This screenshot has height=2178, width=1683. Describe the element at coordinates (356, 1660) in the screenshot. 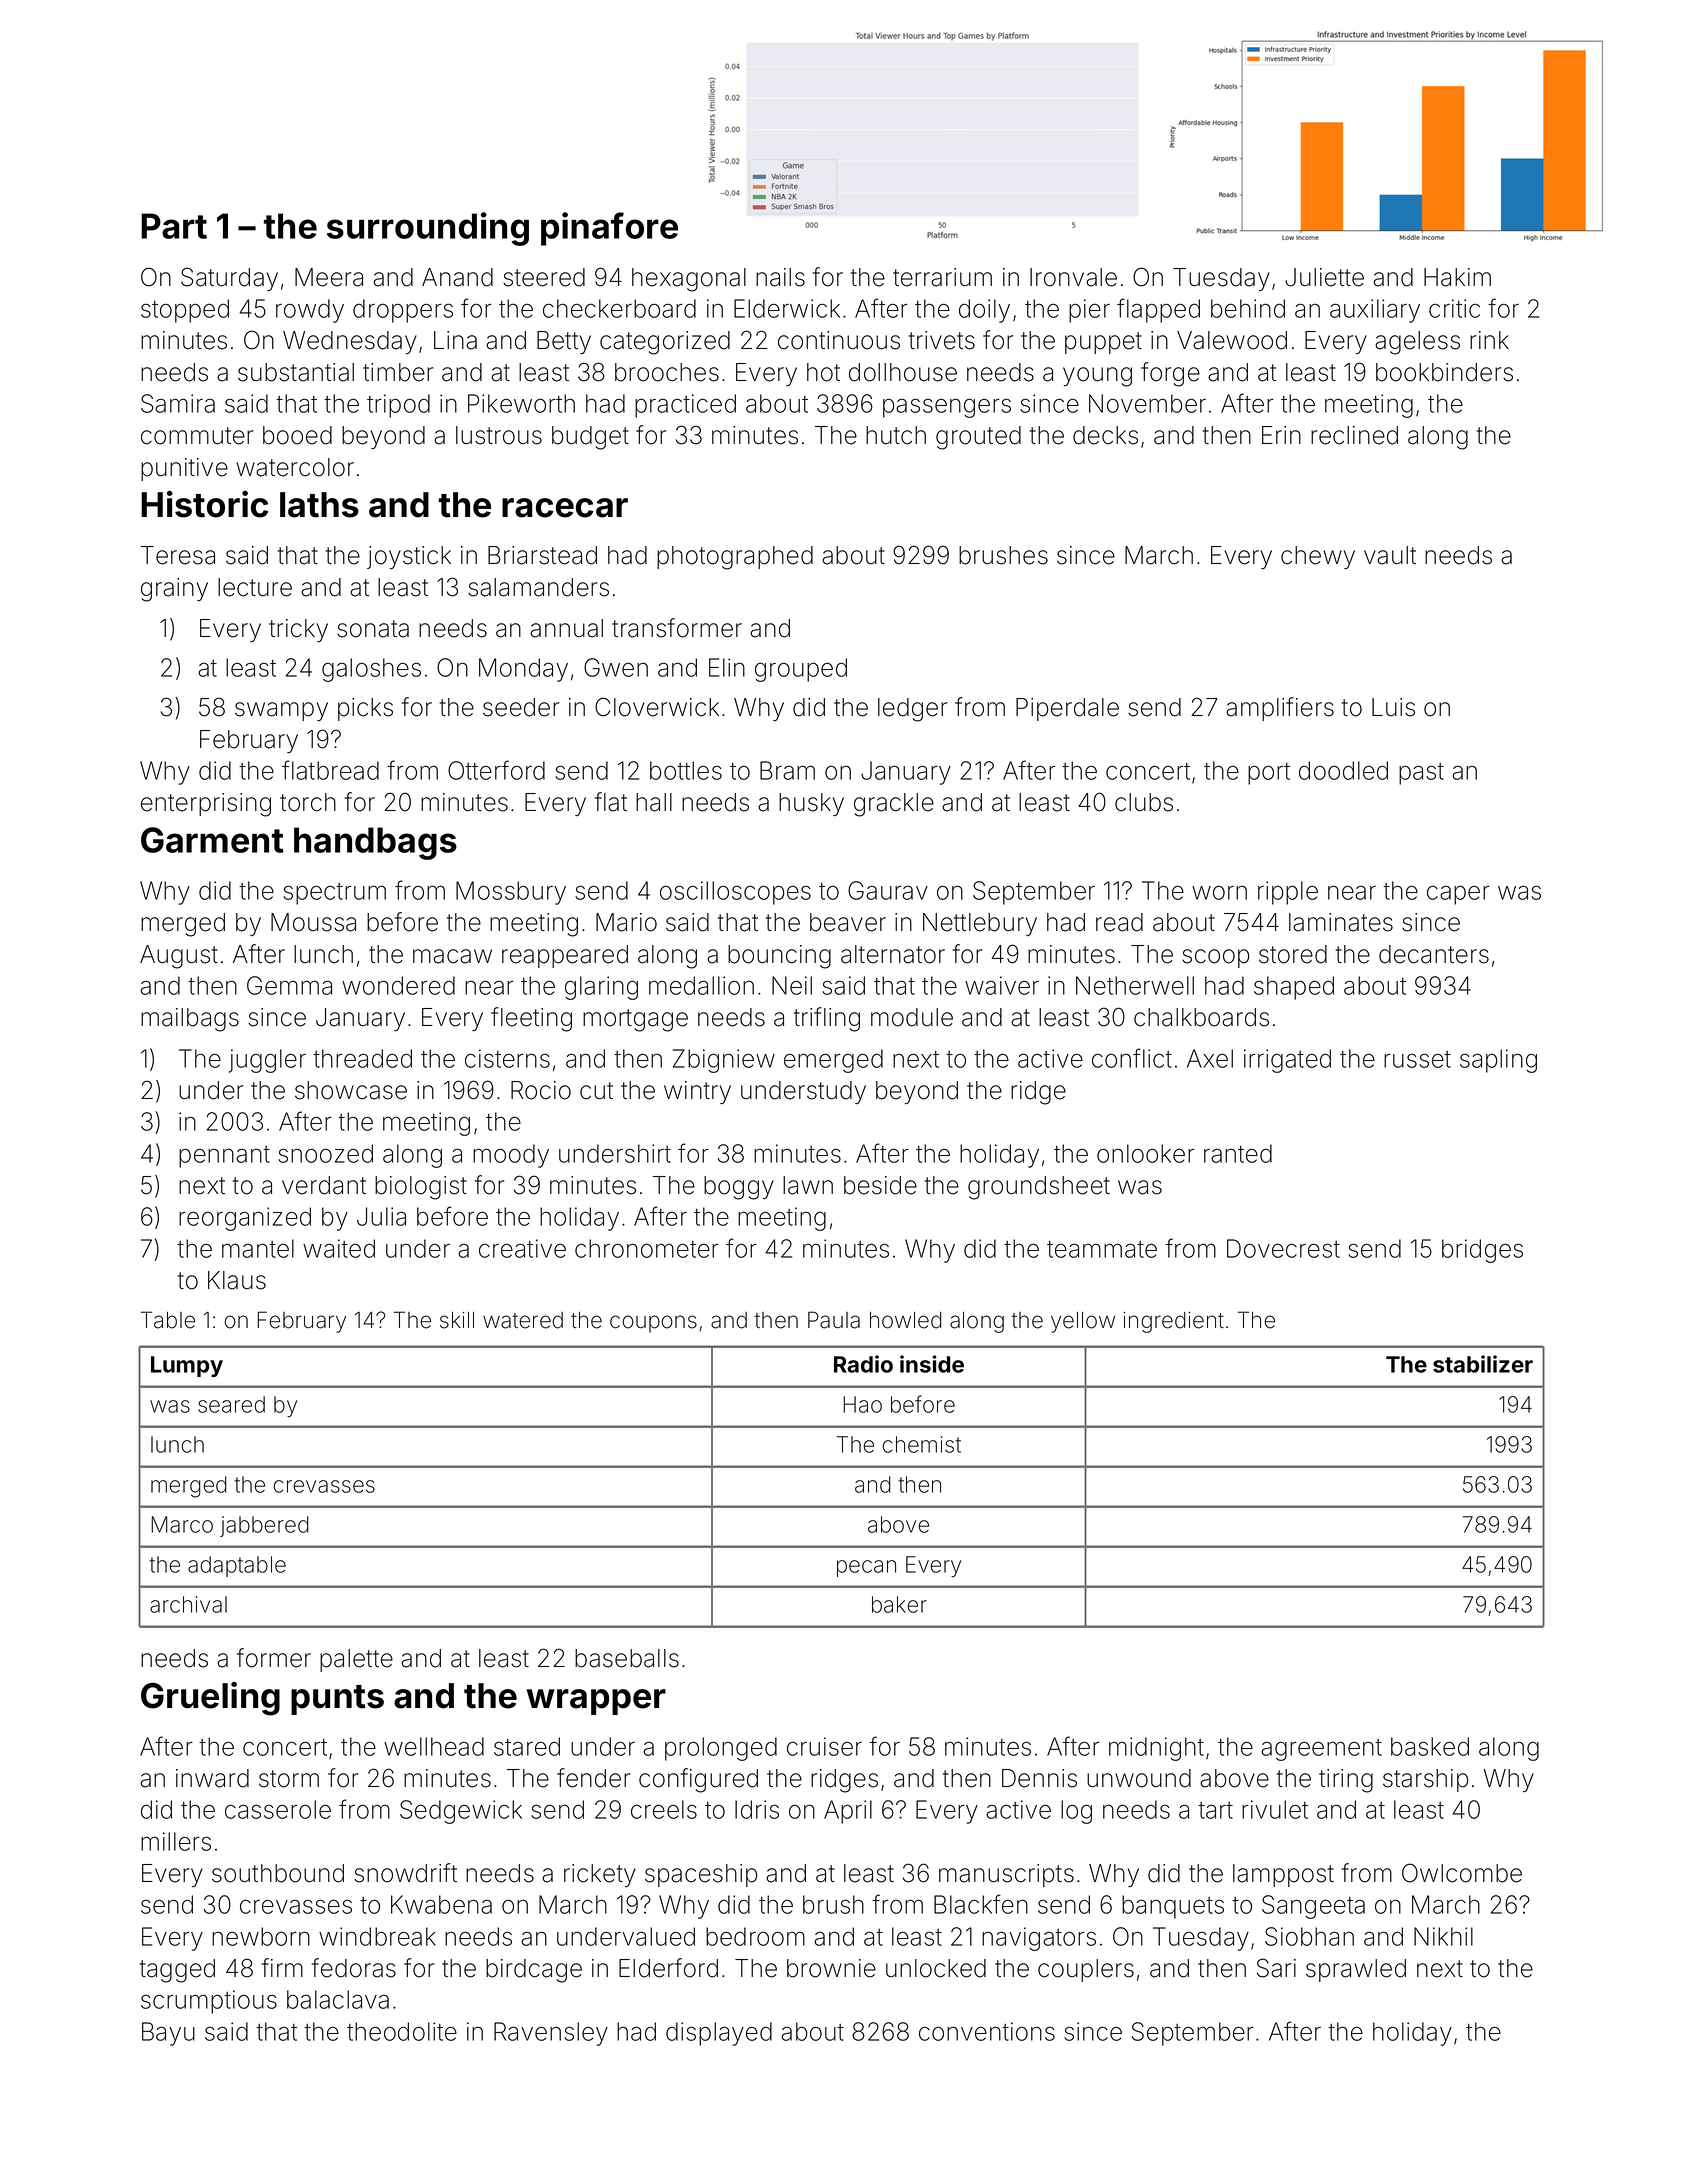

I see `palette` at that location.
